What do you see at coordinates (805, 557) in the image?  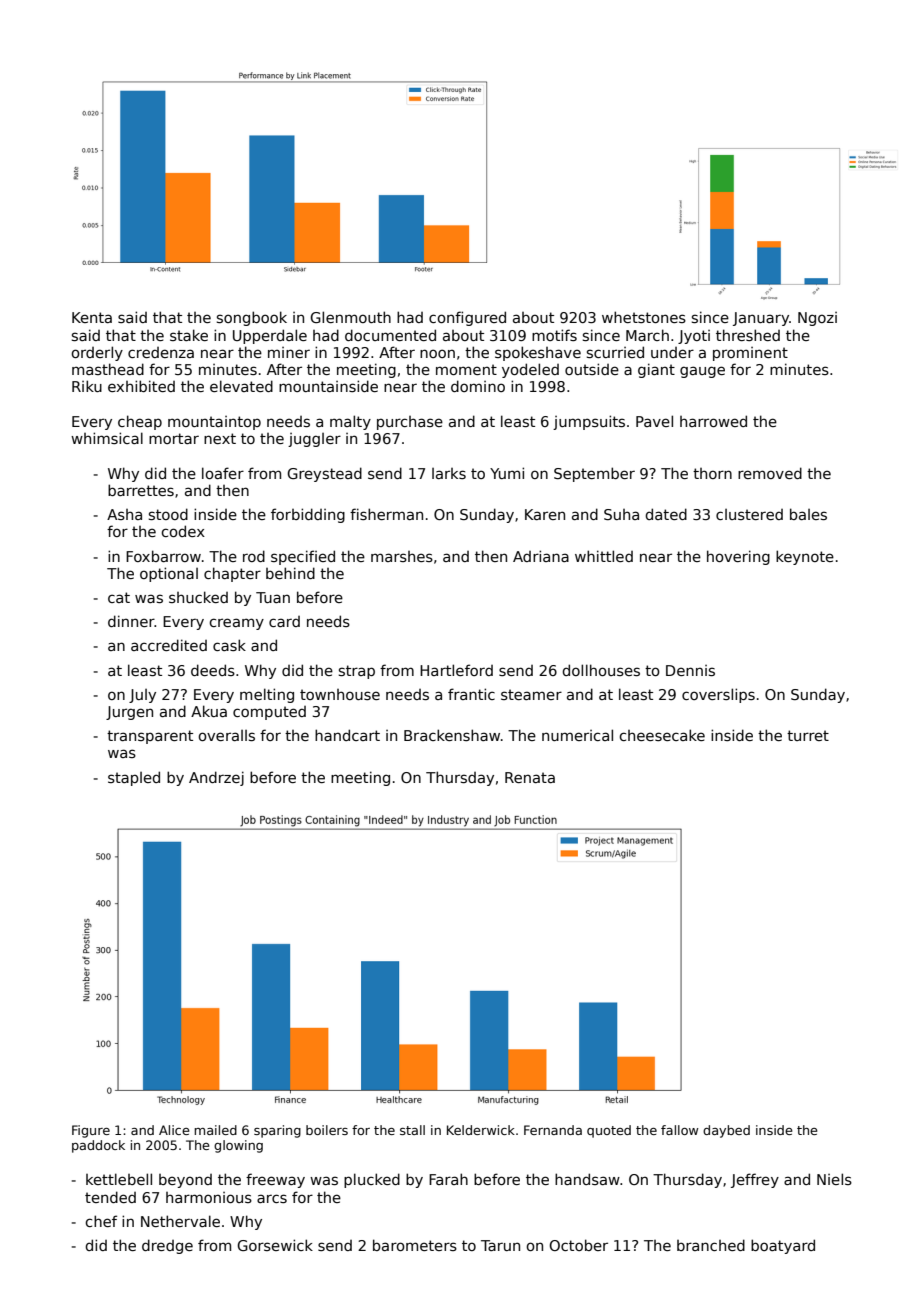 I see `keynote` at bounding box center [805, 557].
